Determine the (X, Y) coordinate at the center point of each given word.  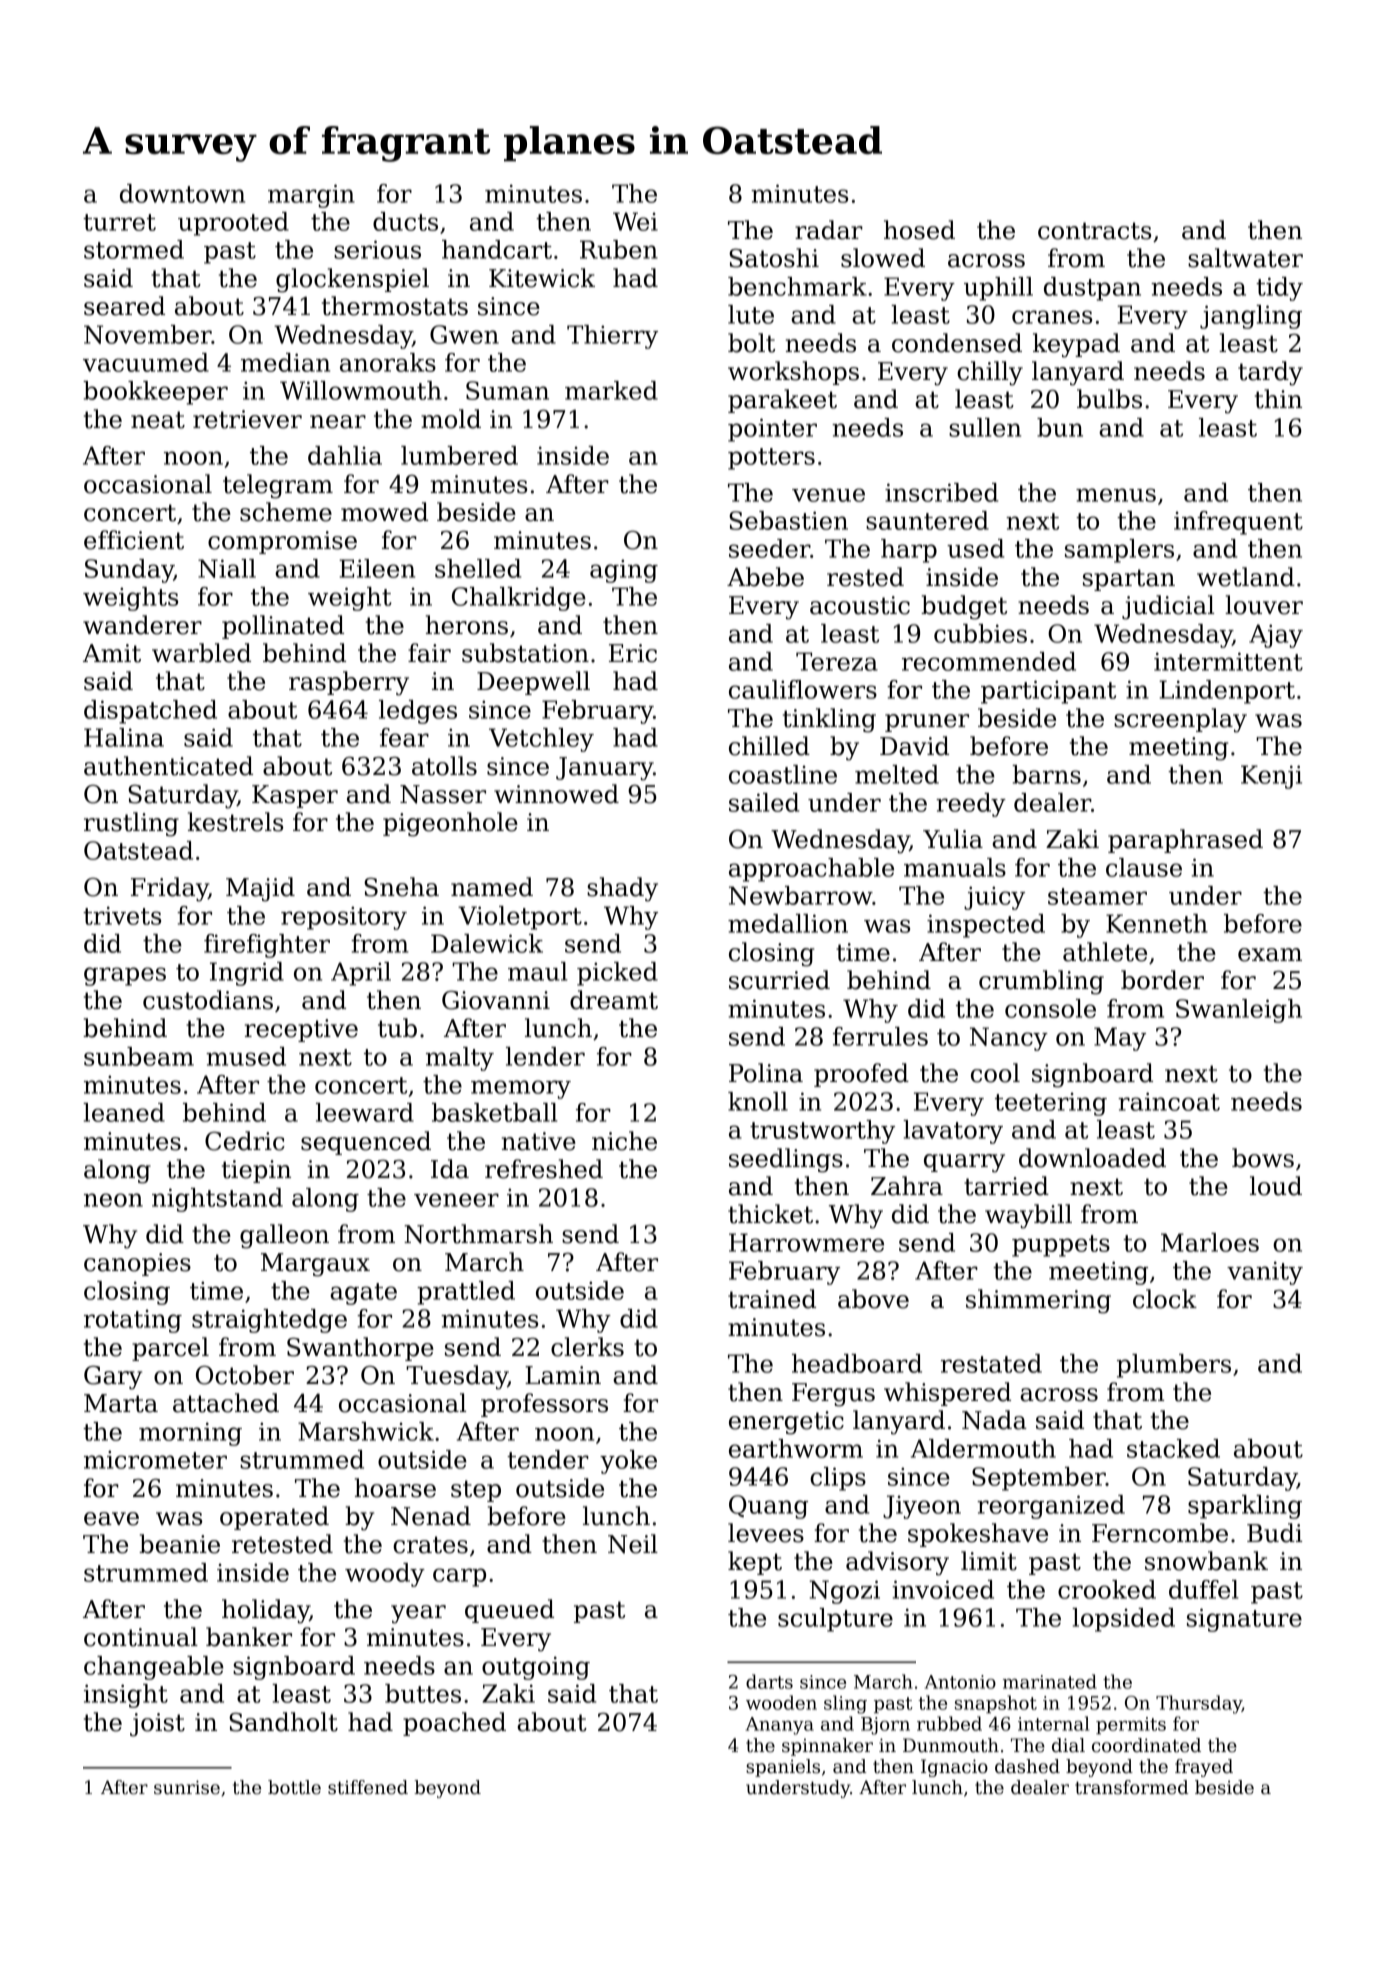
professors (544, 1405)
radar (829, 230)
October (245, 1375)
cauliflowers (803, 689)
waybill (1028, 1216)
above (873, 1299)
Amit (112, 653)
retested (282, 1544)
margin (311, 196)
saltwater (1245, 258)
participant (1048, 692)
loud (1276, 1186)
